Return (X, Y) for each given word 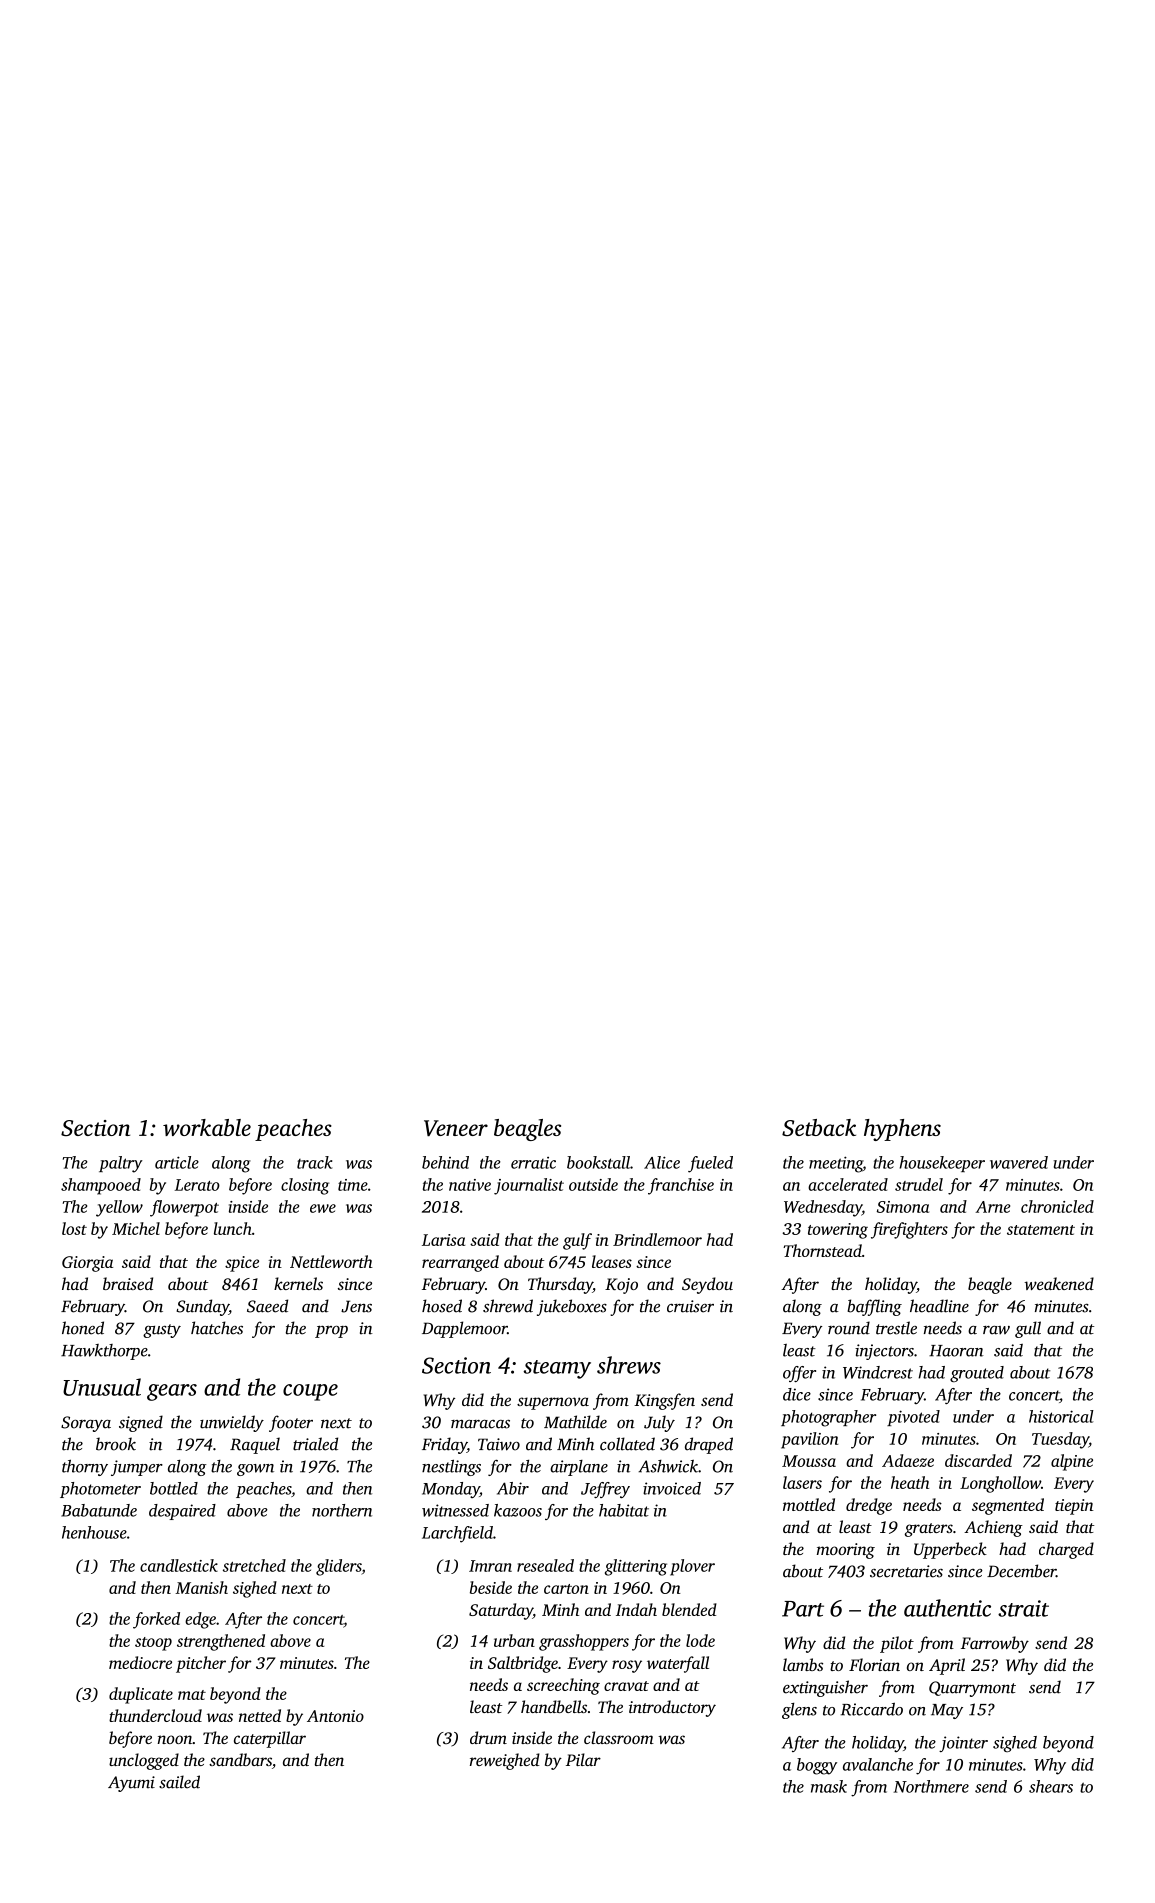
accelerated (848, 1184)
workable (207, 1127)
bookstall (598, 1162)
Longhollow (1000, 1484)
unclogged (144, 1761)
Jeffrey (605, 1490)
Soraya (86, 1424)
